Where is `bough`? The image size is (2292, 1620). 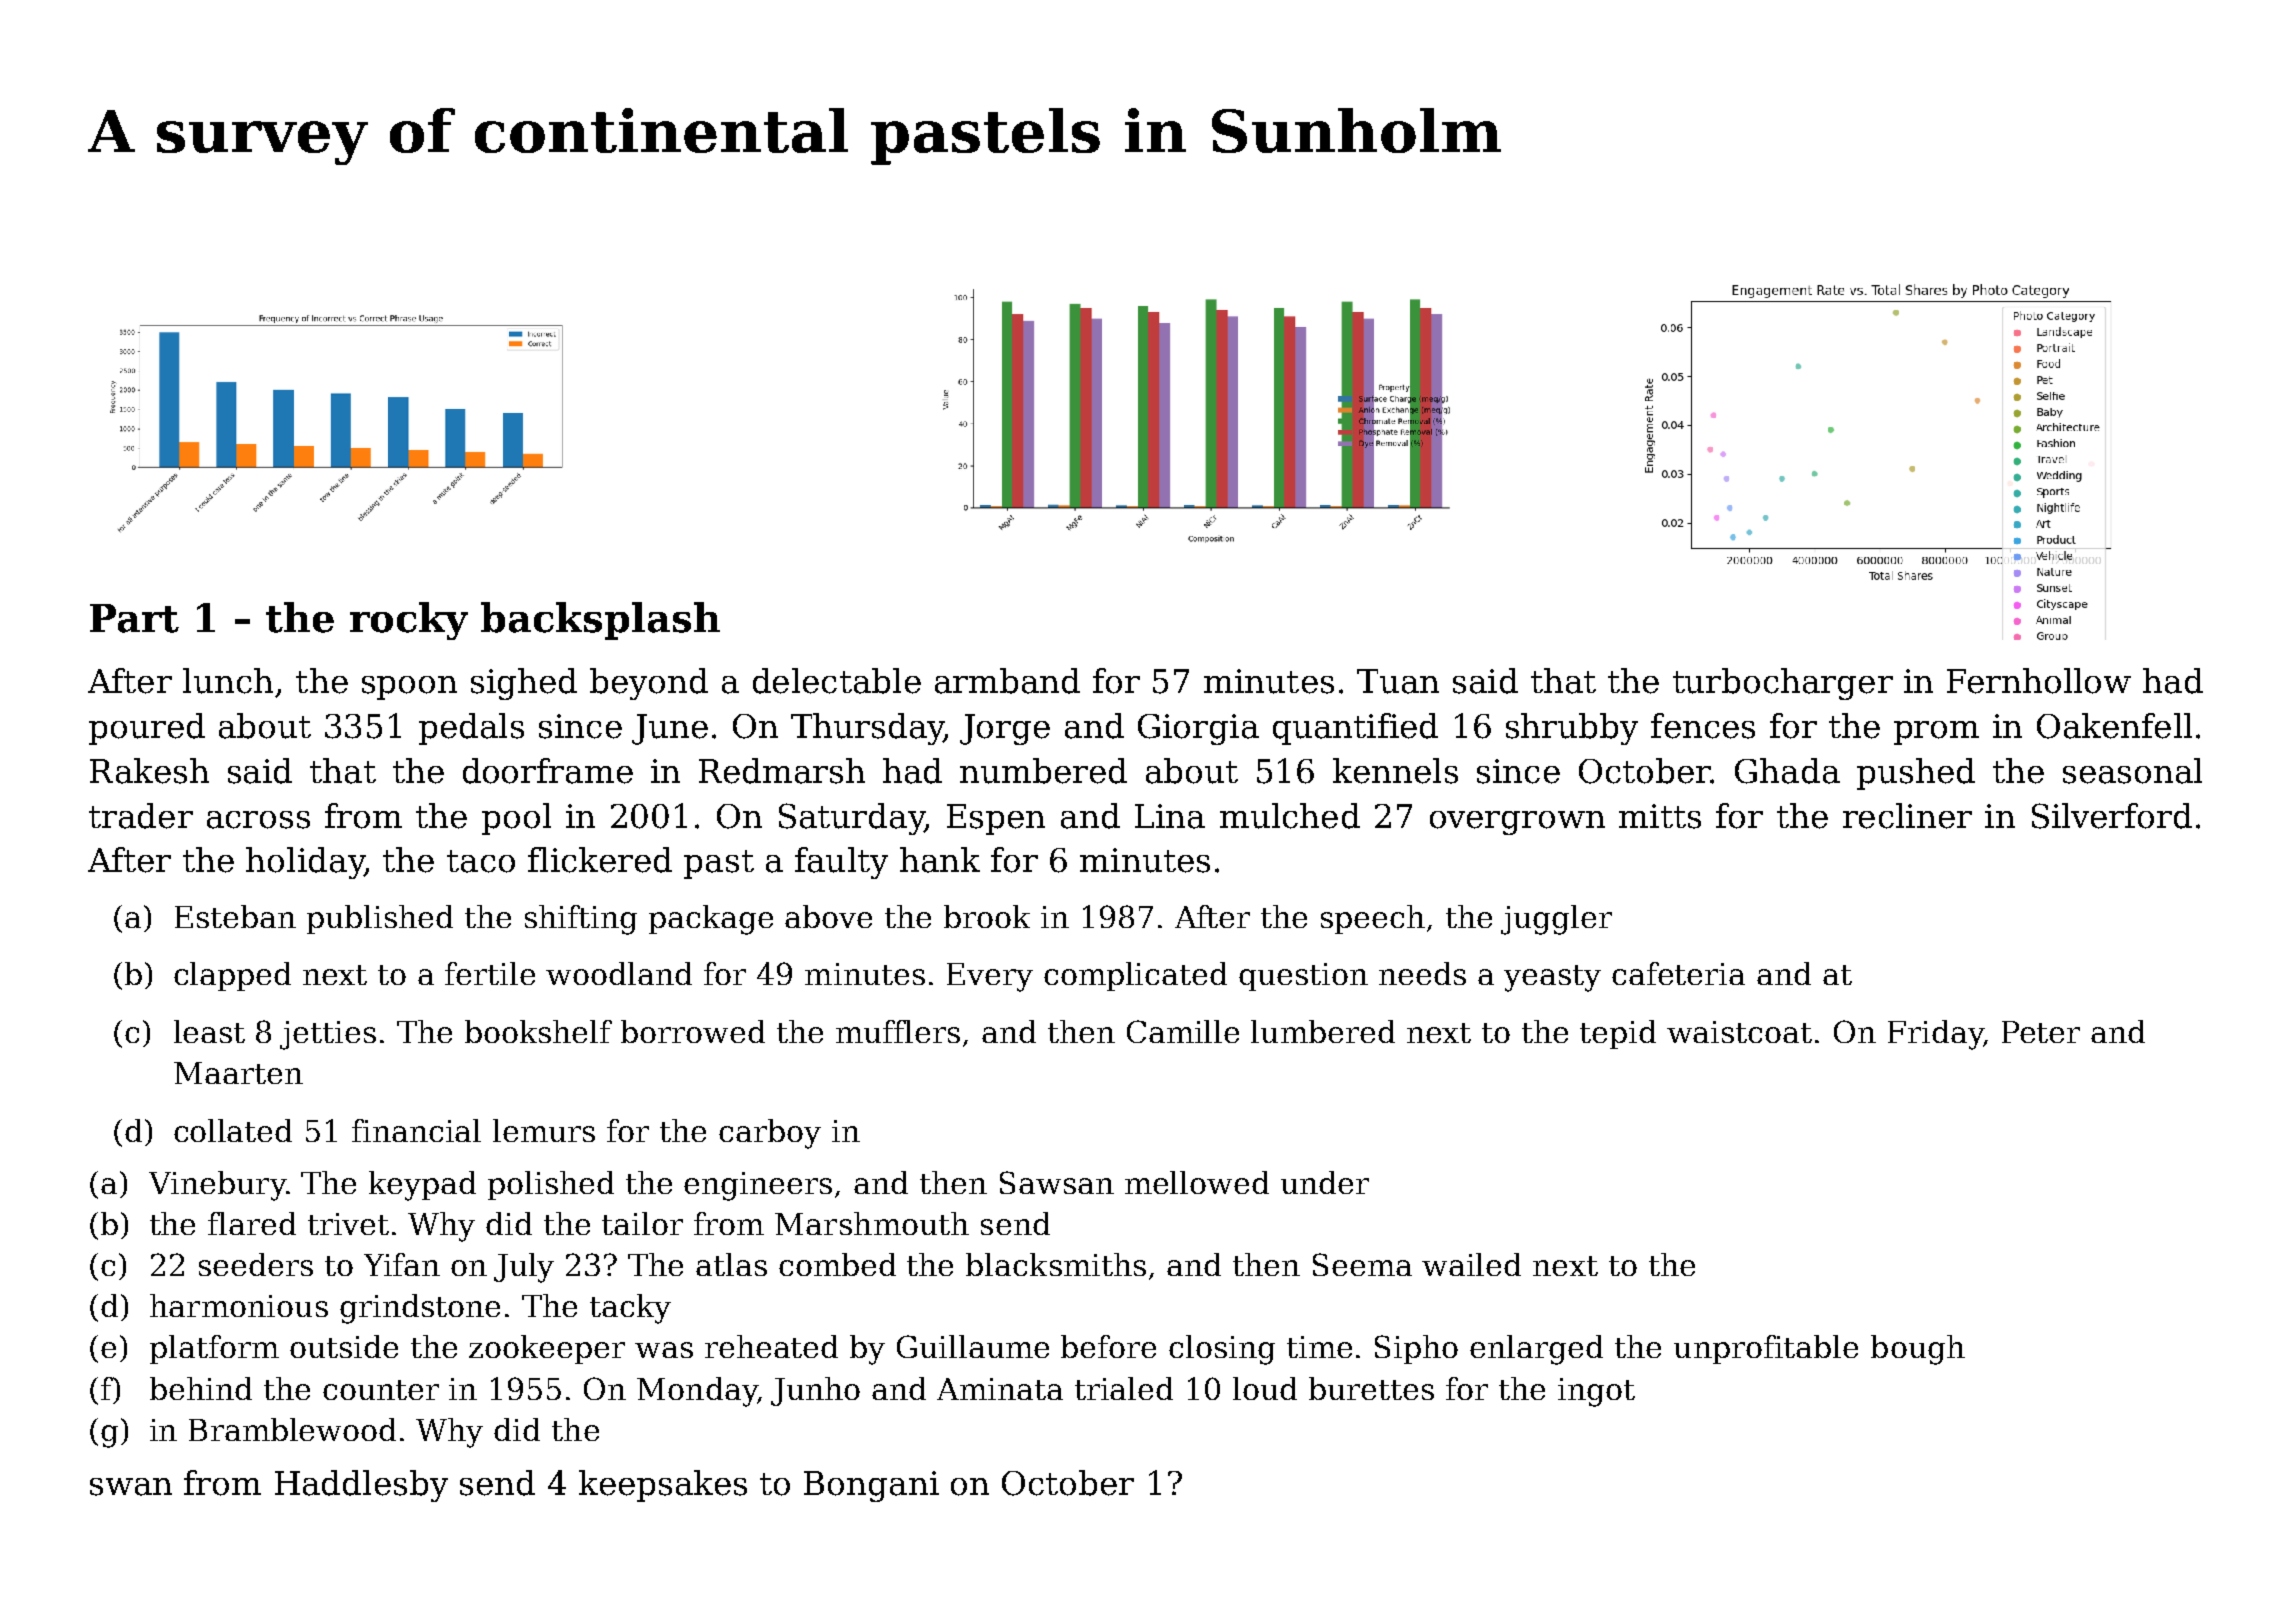
bough is located at coordinates (1918, 1350).
